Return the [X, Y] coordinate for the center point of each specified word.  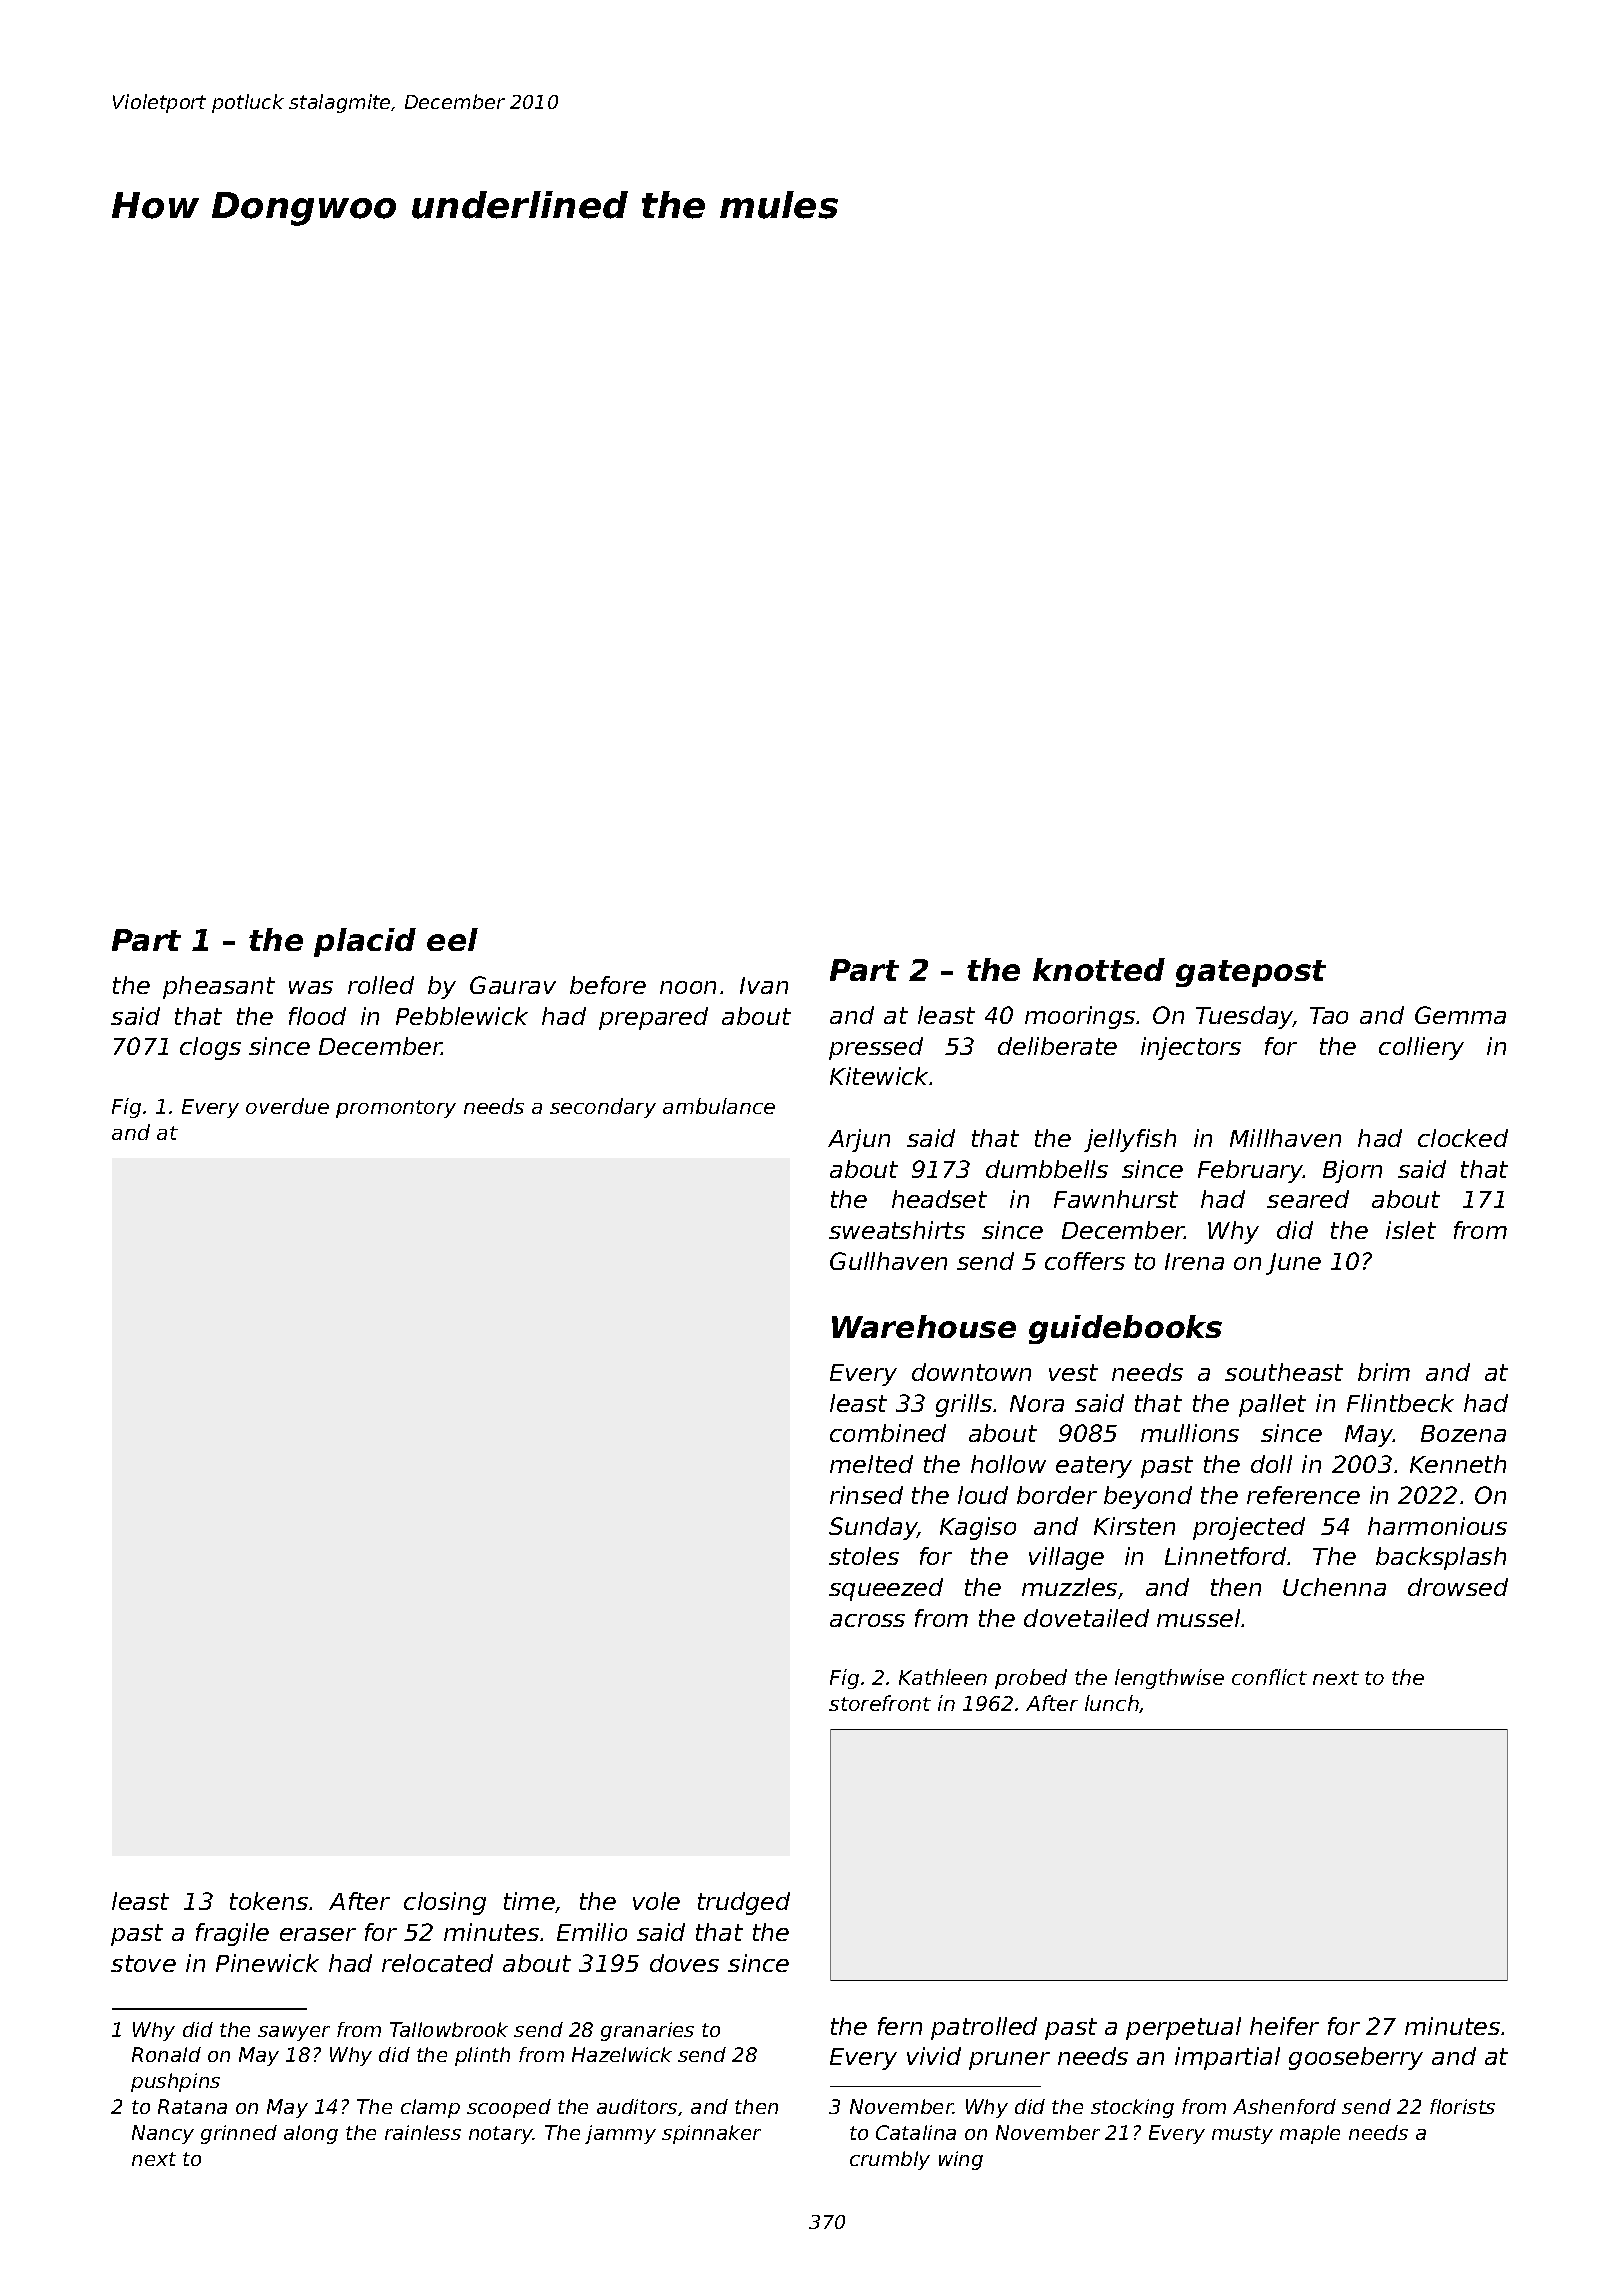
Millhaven [1285, 1138]
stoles [864, 1556]
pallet [1272, 1405]
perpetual [1183, 2028]
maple [1310, 2134]
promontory [396, 1109]
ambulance [719, 1106]
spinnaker [711, 2134]
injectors [1191, 1048]
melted [871, 1464]
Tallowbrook [449, 2029]
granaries [647, 2031]
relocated [437, 1963]
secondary [603, 1108]
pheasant [219, 987]
